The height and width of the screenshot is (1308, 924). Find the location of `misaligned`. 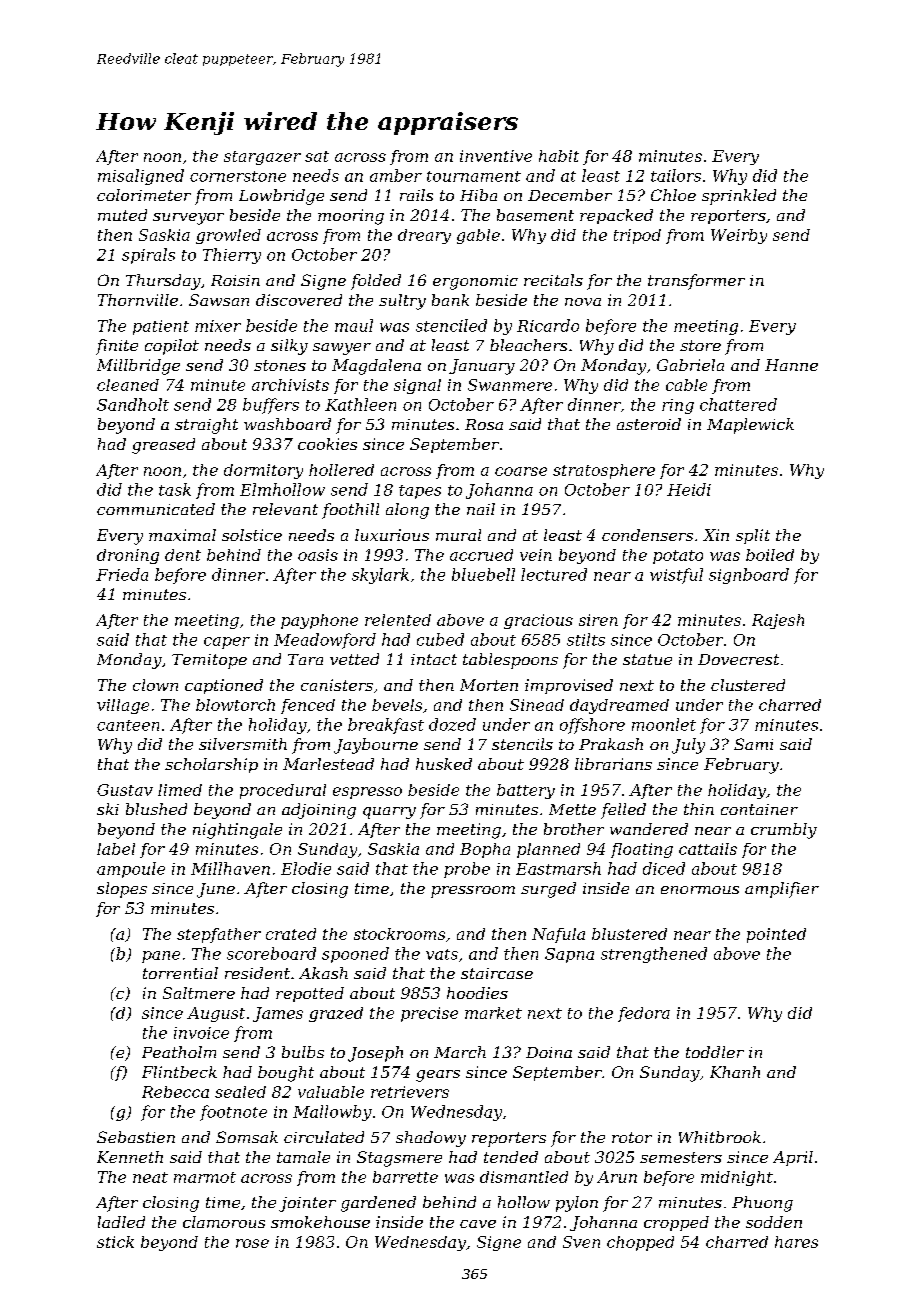

misaligned is located at coordinates (141, 177).
